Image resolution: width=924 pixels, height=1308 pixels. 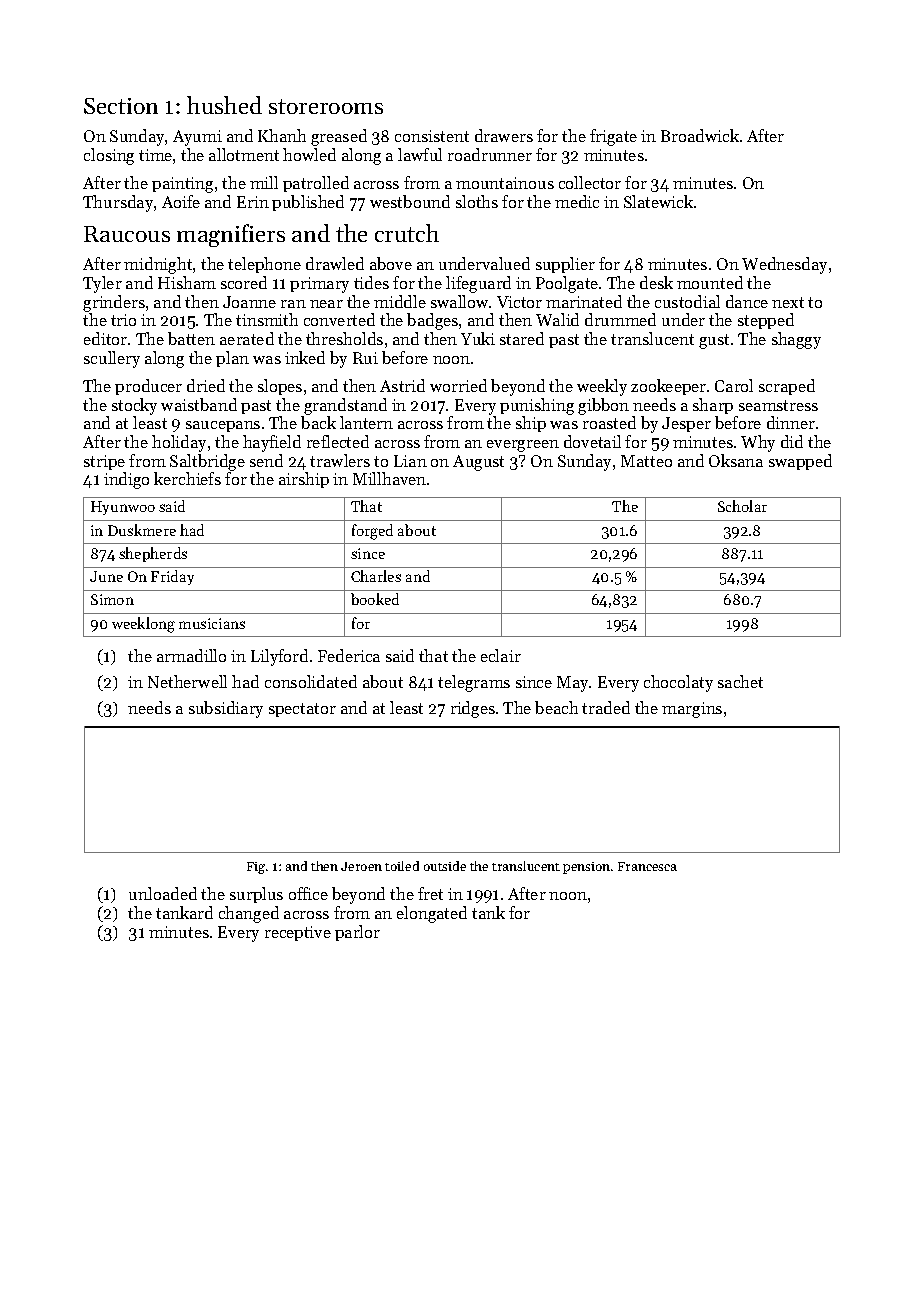 What do you see at coordinates (647, 866) in the document?
I see `Francesca` at bounding box center [647, 866].
